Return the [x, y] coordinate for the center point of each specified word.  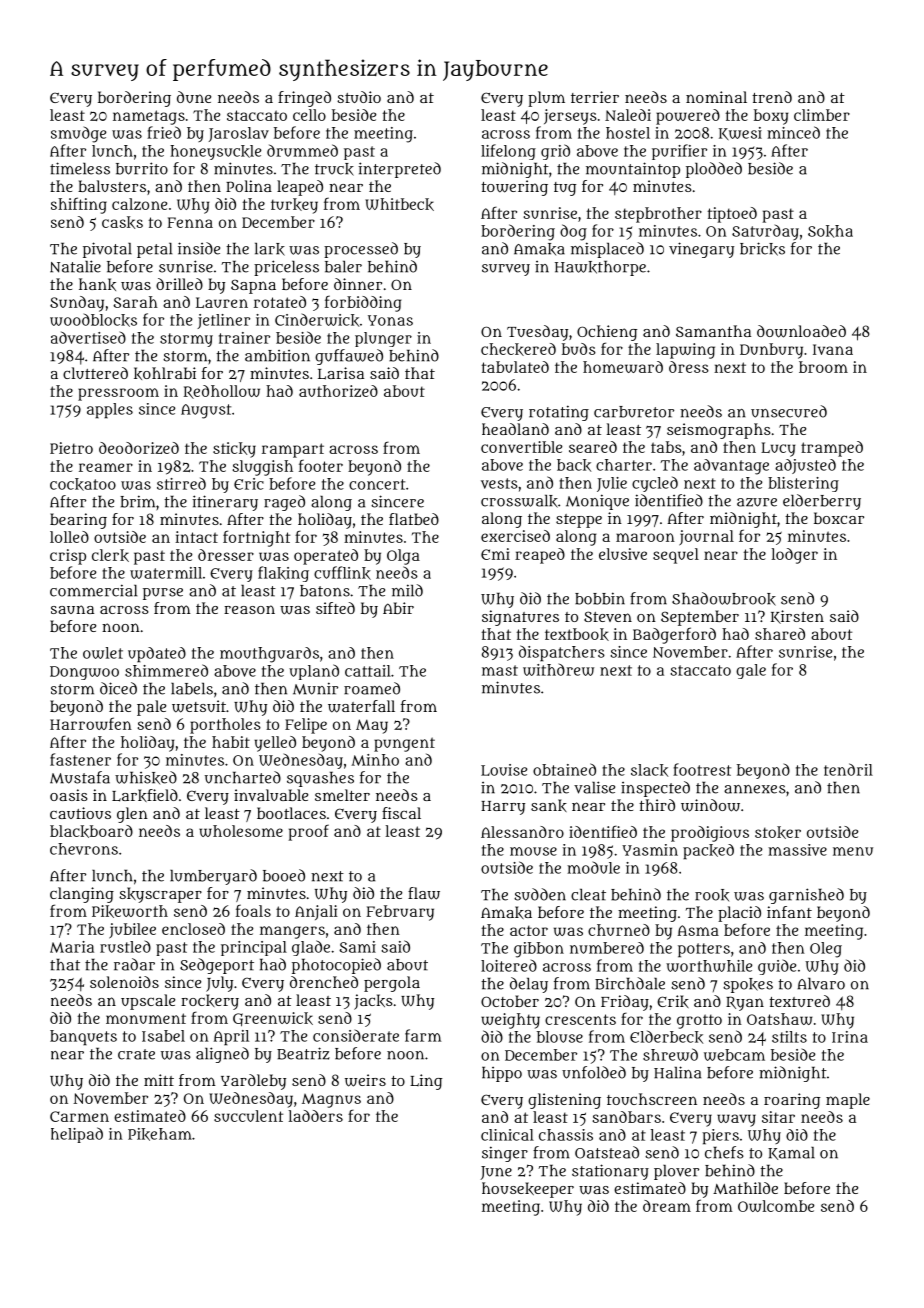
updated [157, 655]
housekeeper [528, 1190]
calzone [139, 204]
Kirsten [797, 617]
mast [500, 670]
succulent [248, 1116]
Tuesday [537, 333]
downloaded [801, 331]
